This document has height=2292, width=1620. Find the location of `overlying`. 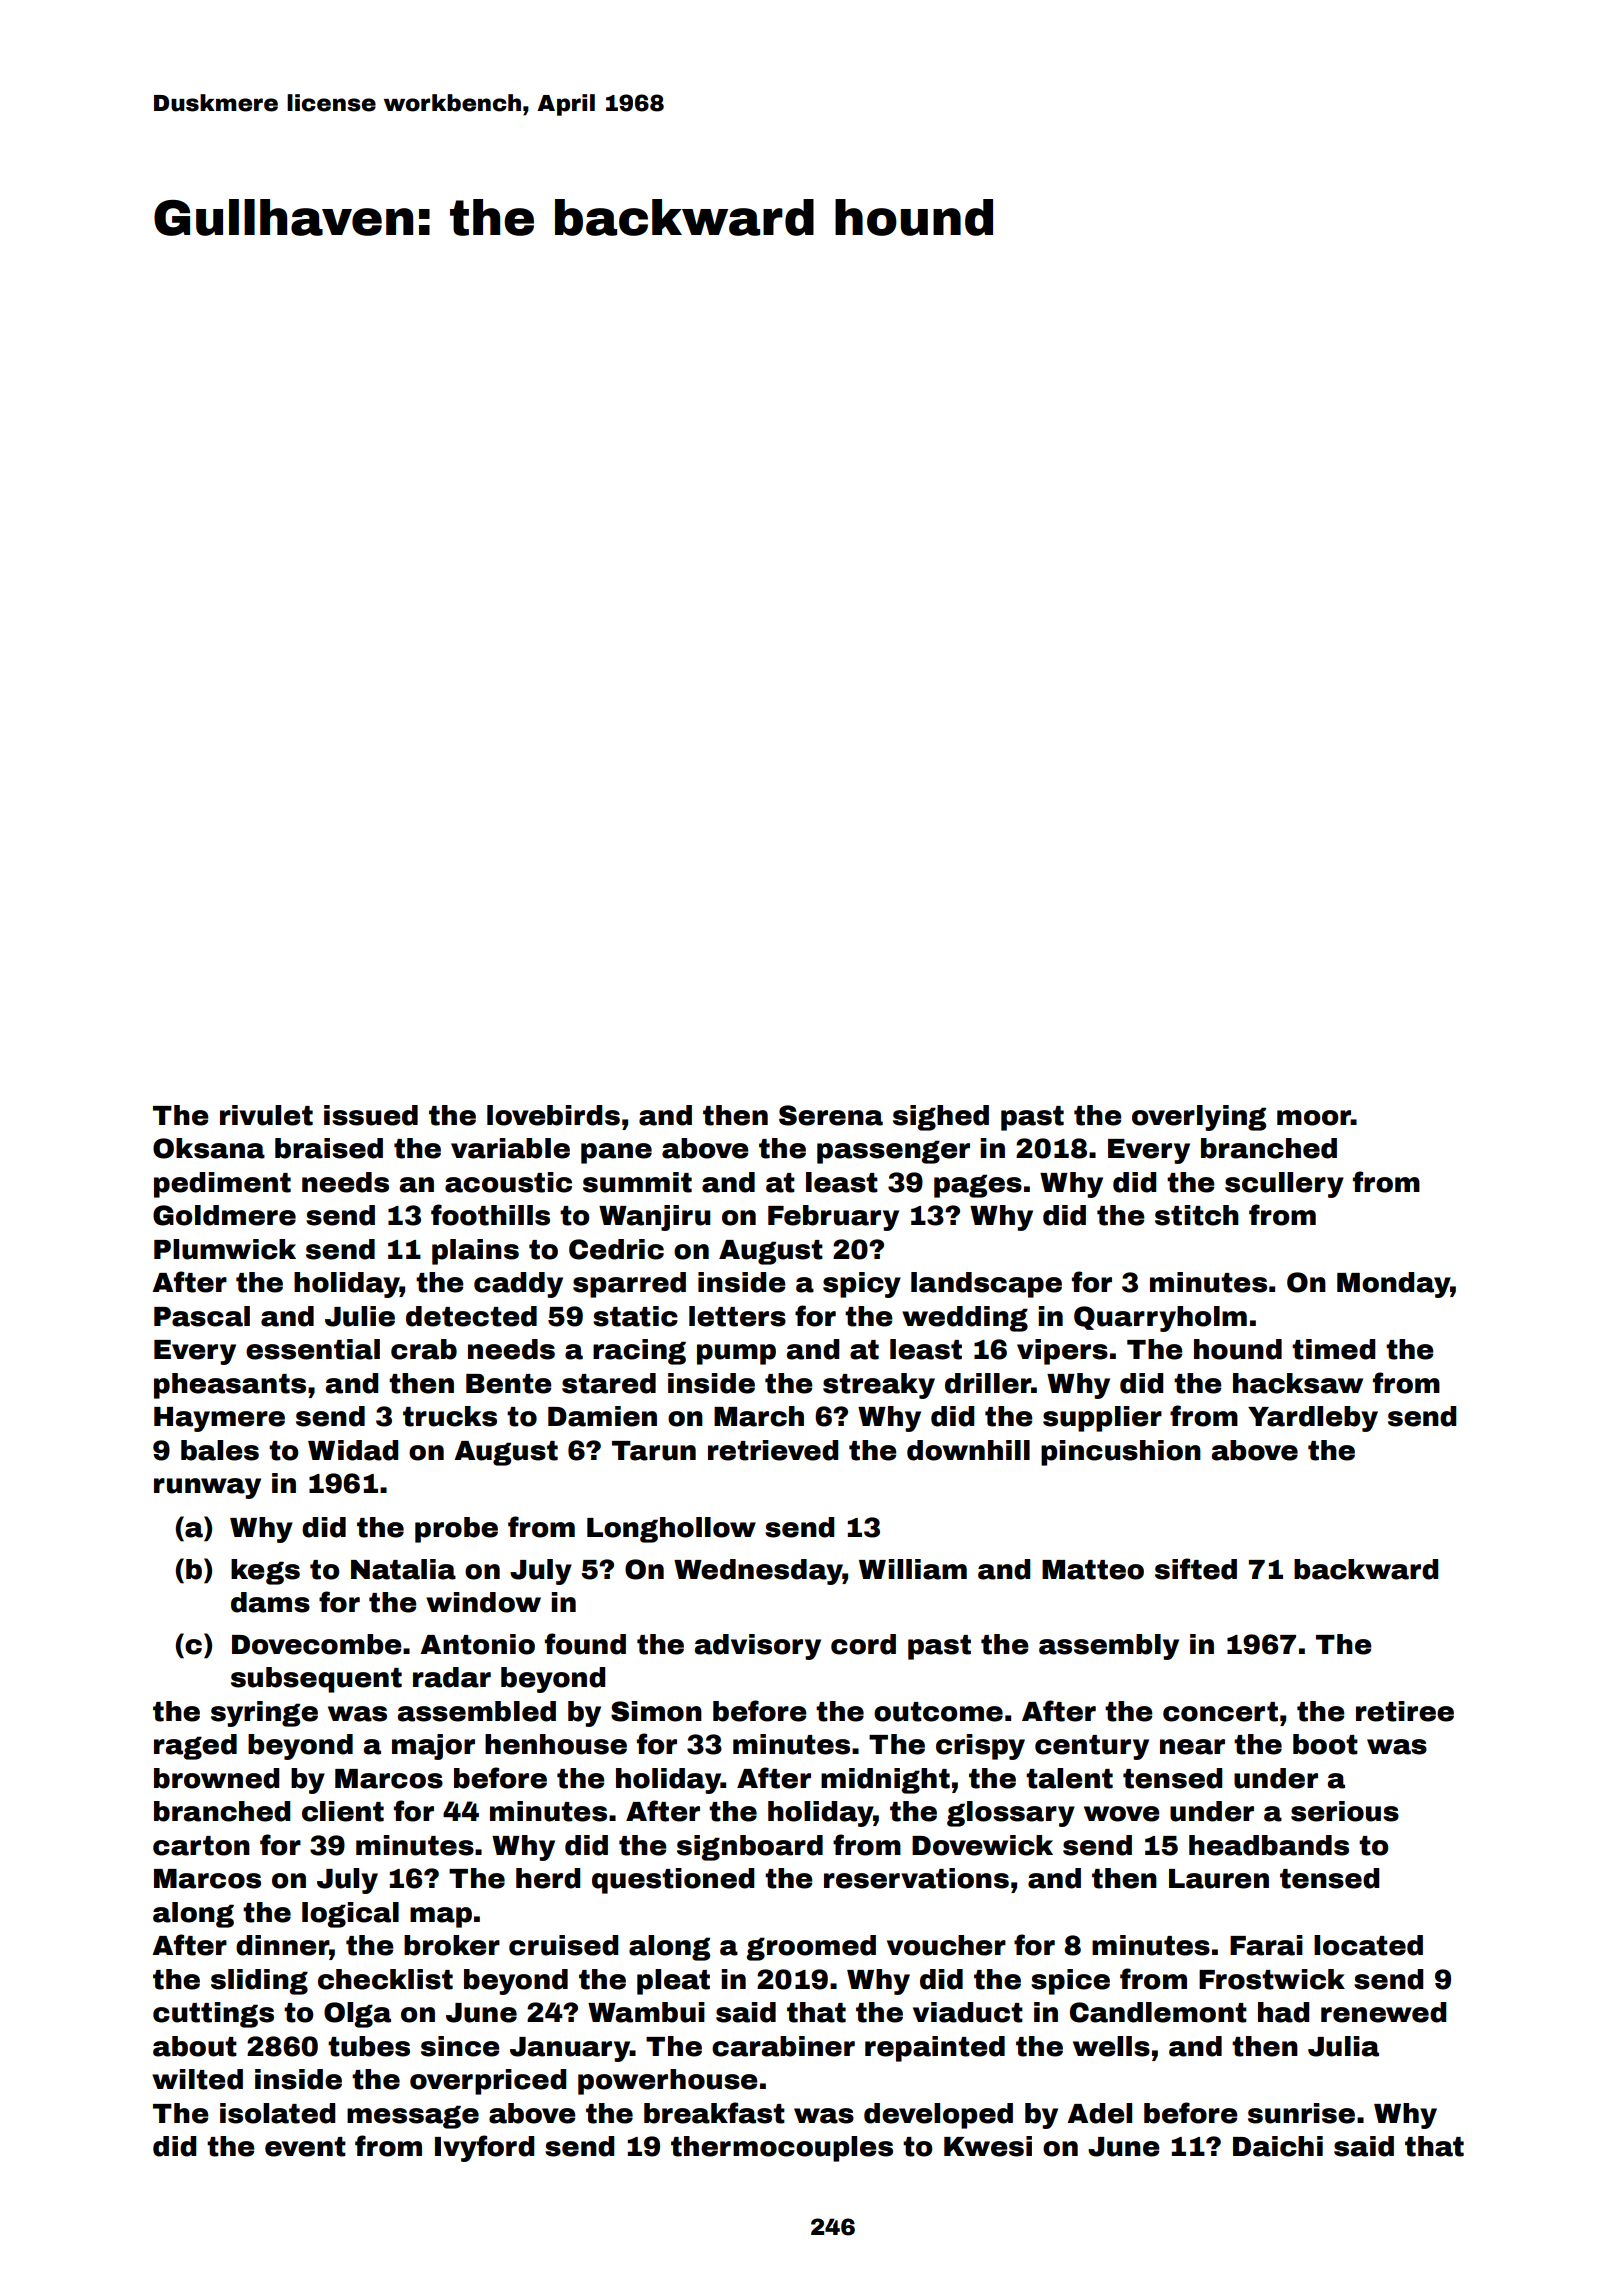

overlying is located at coordinates (1199, 1118).
